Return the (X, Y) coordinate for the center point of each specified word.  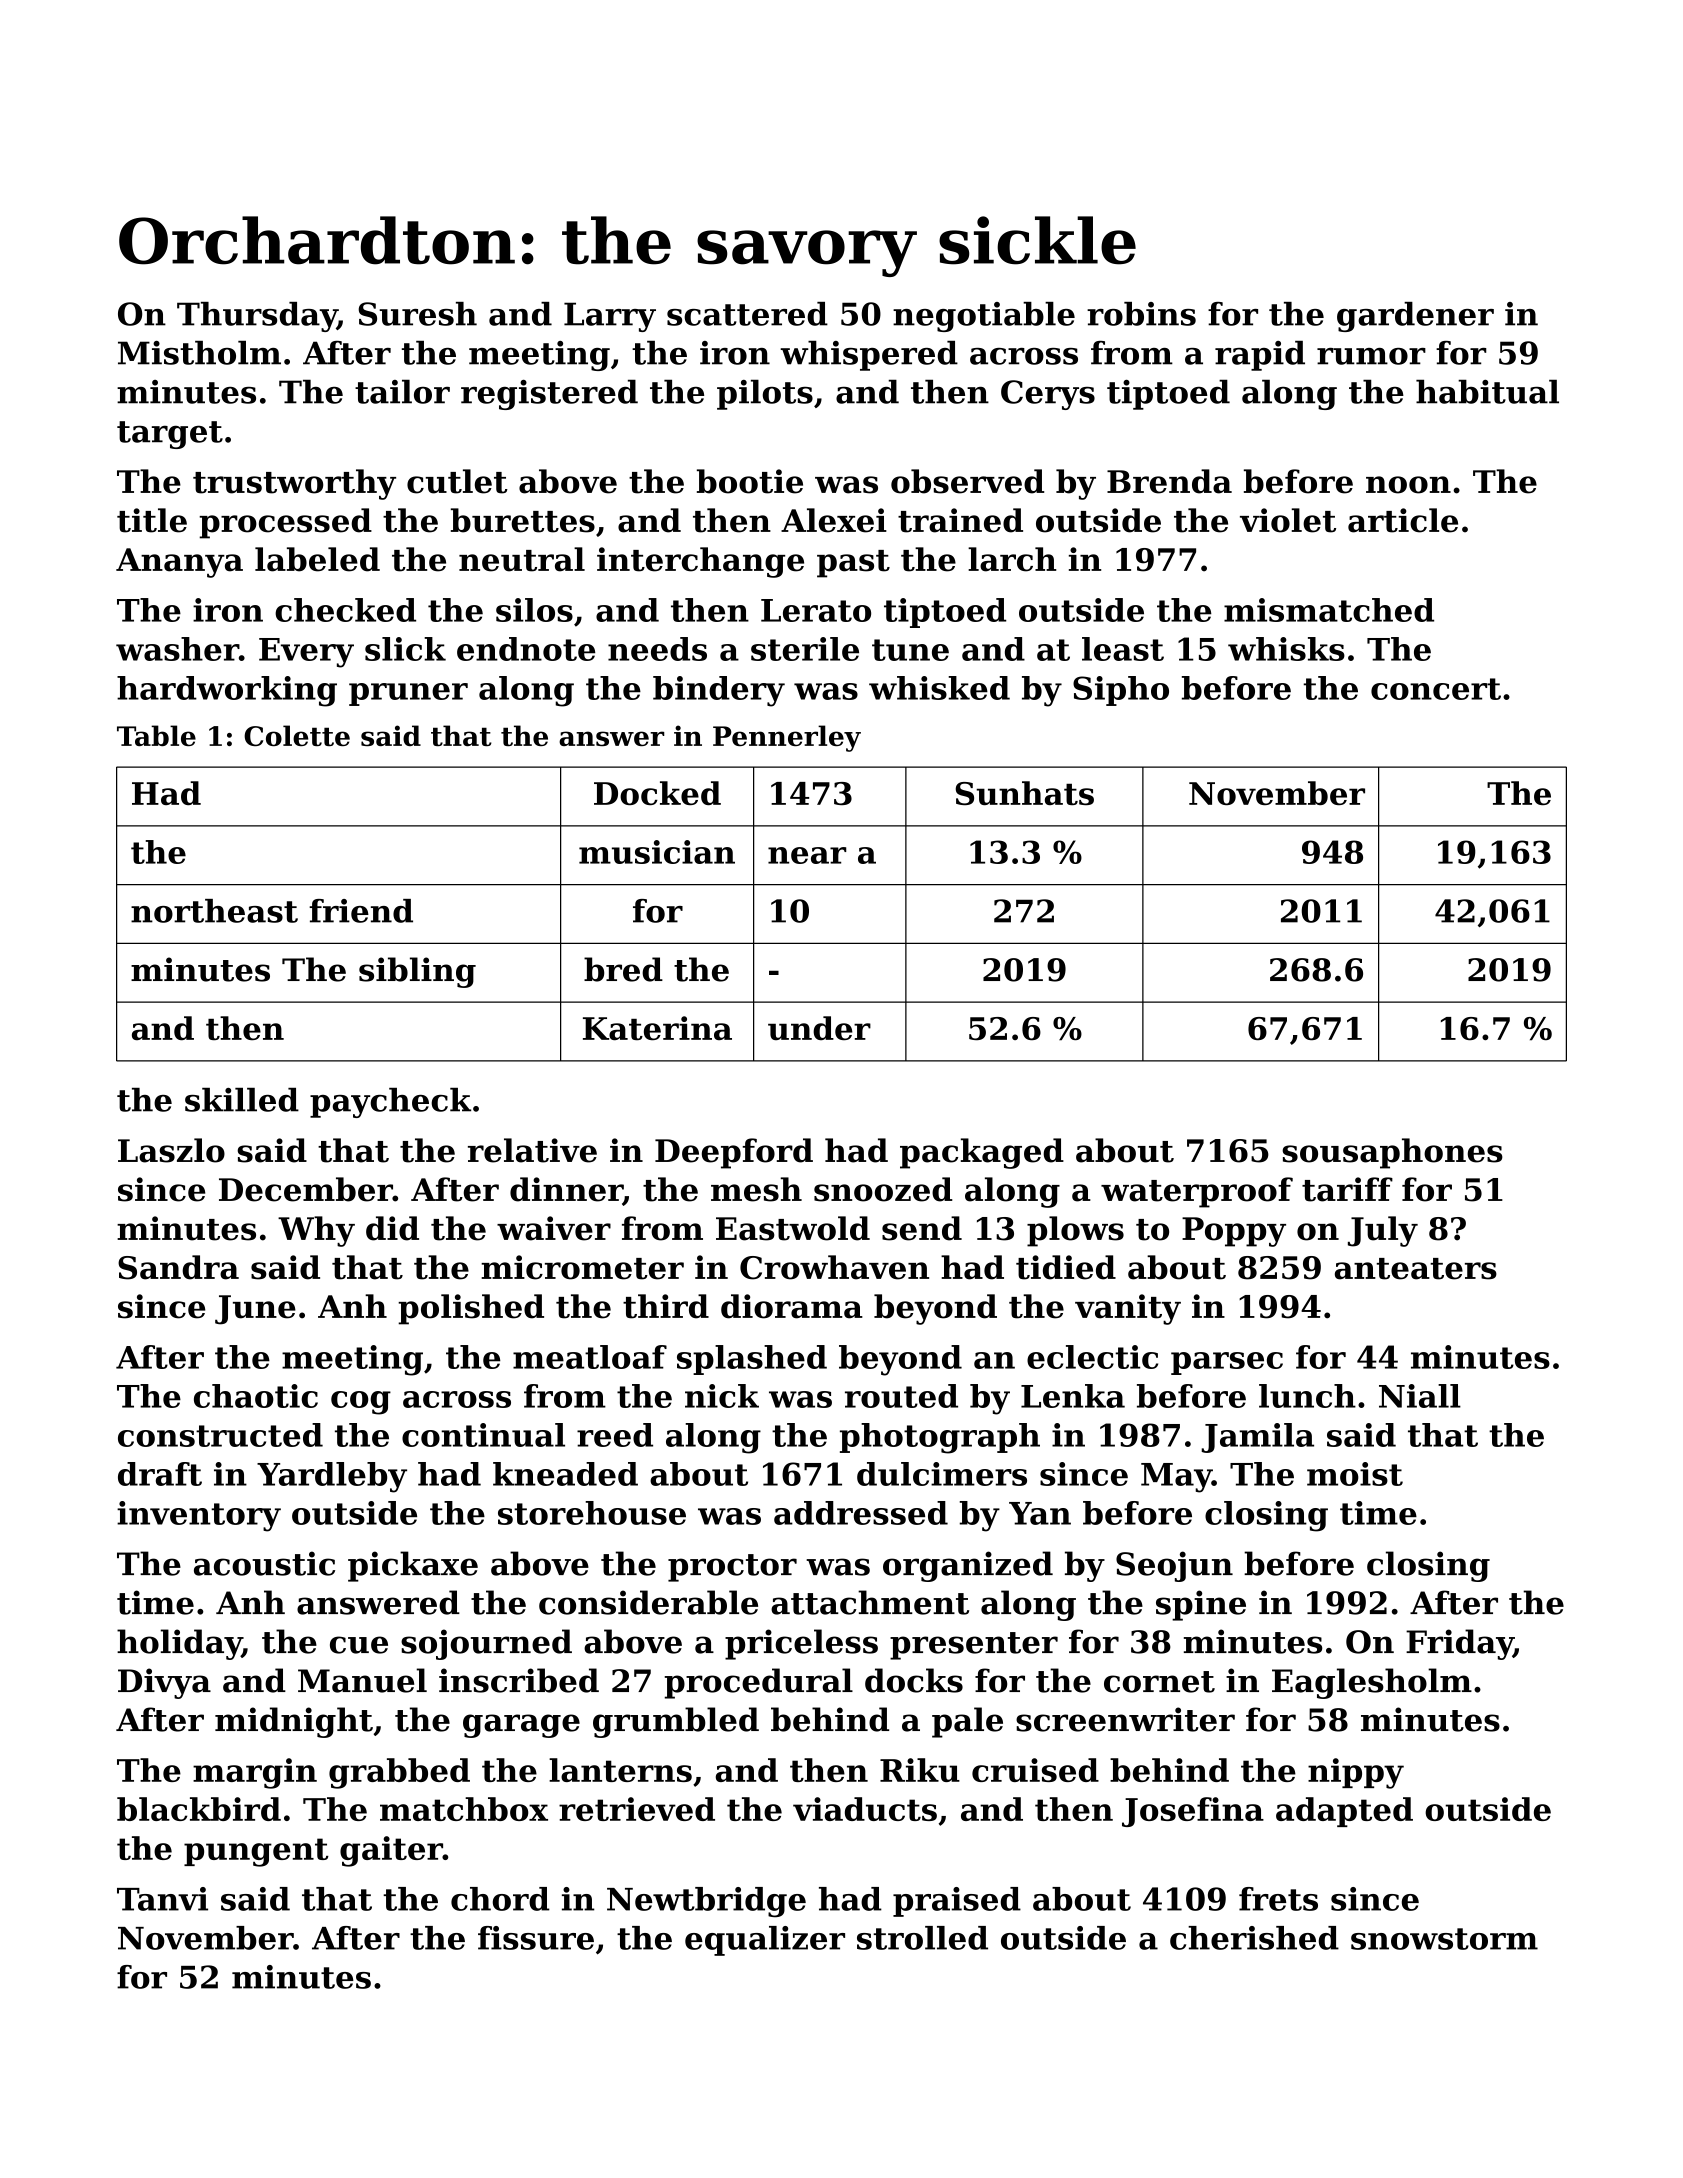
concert (1436, 689)
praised (957, 1902)
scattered (747, 314)
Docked (657, 793)
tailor (402, 391)
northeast (214, 911)
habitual (1487, 391)
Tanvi (162, 1899)
